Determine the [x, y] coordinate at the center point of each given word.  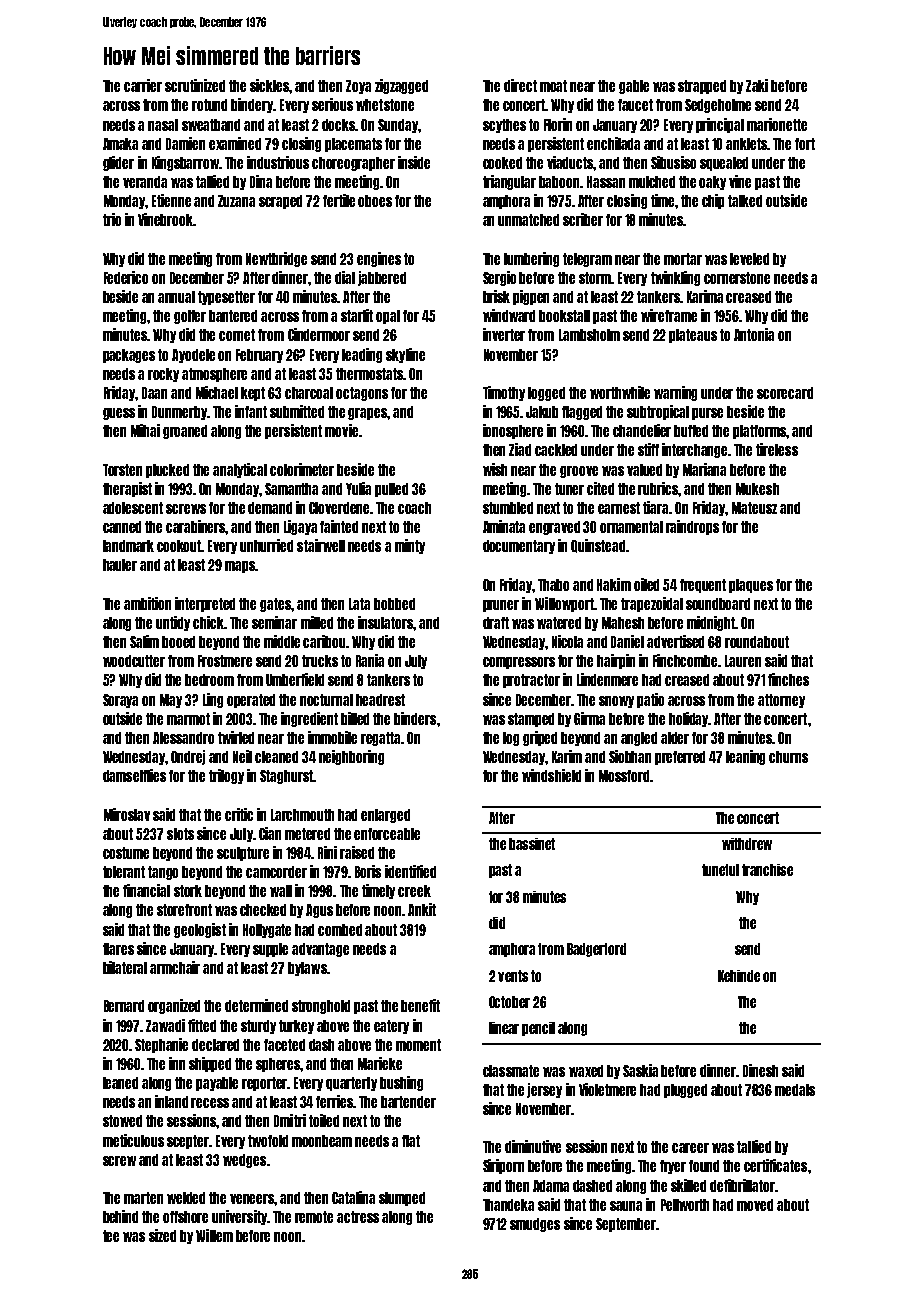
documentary [519, 547]
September [626, 1225]
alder [675, 738]
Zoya [358, 87]
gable [634, 87]
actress [358, 1217]
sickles [270, 85]
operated [251, 701]
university [240, 1217]
